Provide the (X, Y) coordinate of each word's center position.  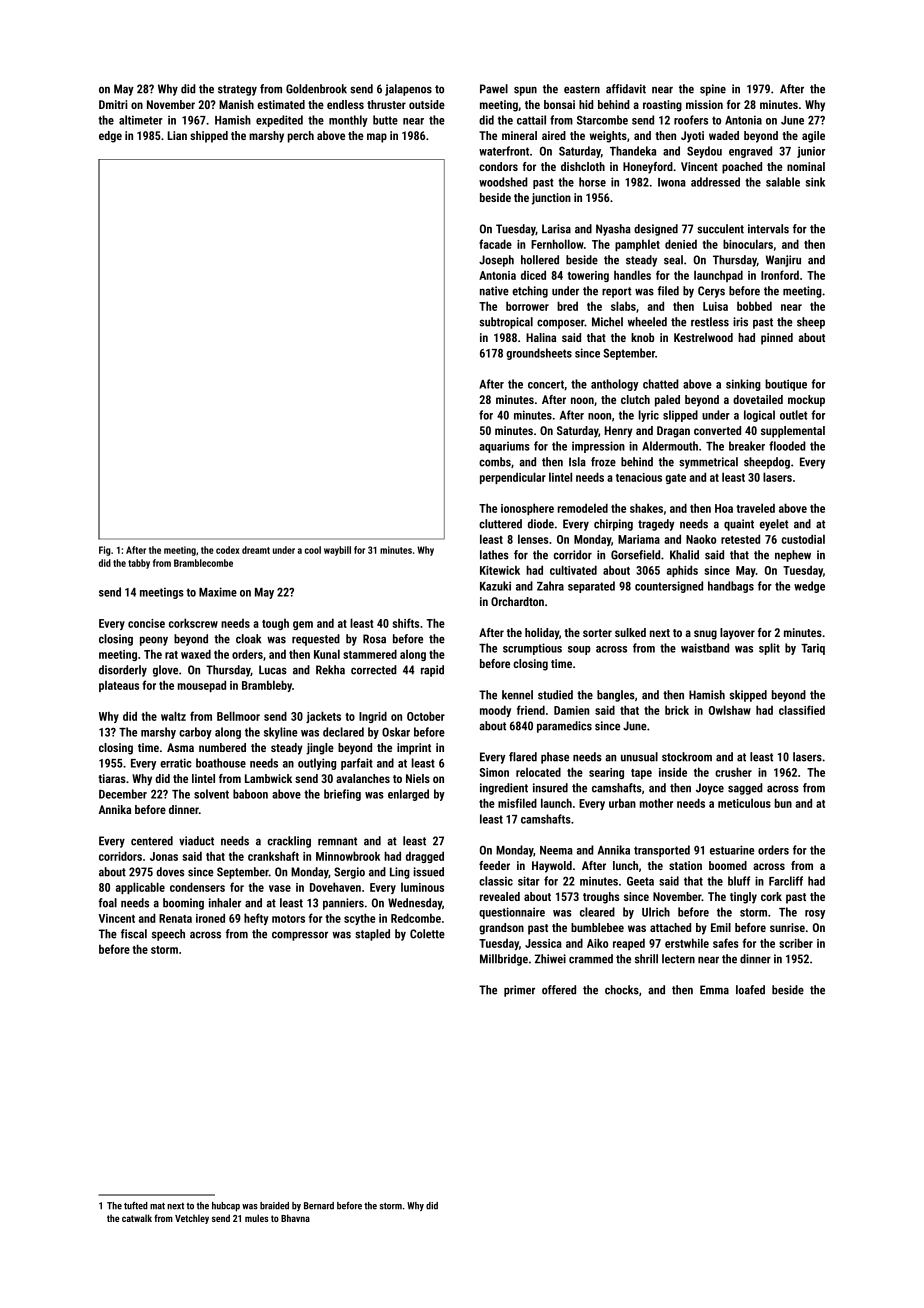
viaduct (196, 841)
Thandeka (633, 151)
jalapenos (408, 90)
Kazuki (495, 586)
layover (737, 634)
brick (677, 710)
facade (495, 244)
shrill (646, 959)
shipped (209, 137)
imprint (414, 749)
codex (228, 550)
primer (519, 991)
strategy (237, 90)
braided (274, 1206)
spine (713, 90)
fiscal (134, 934)
